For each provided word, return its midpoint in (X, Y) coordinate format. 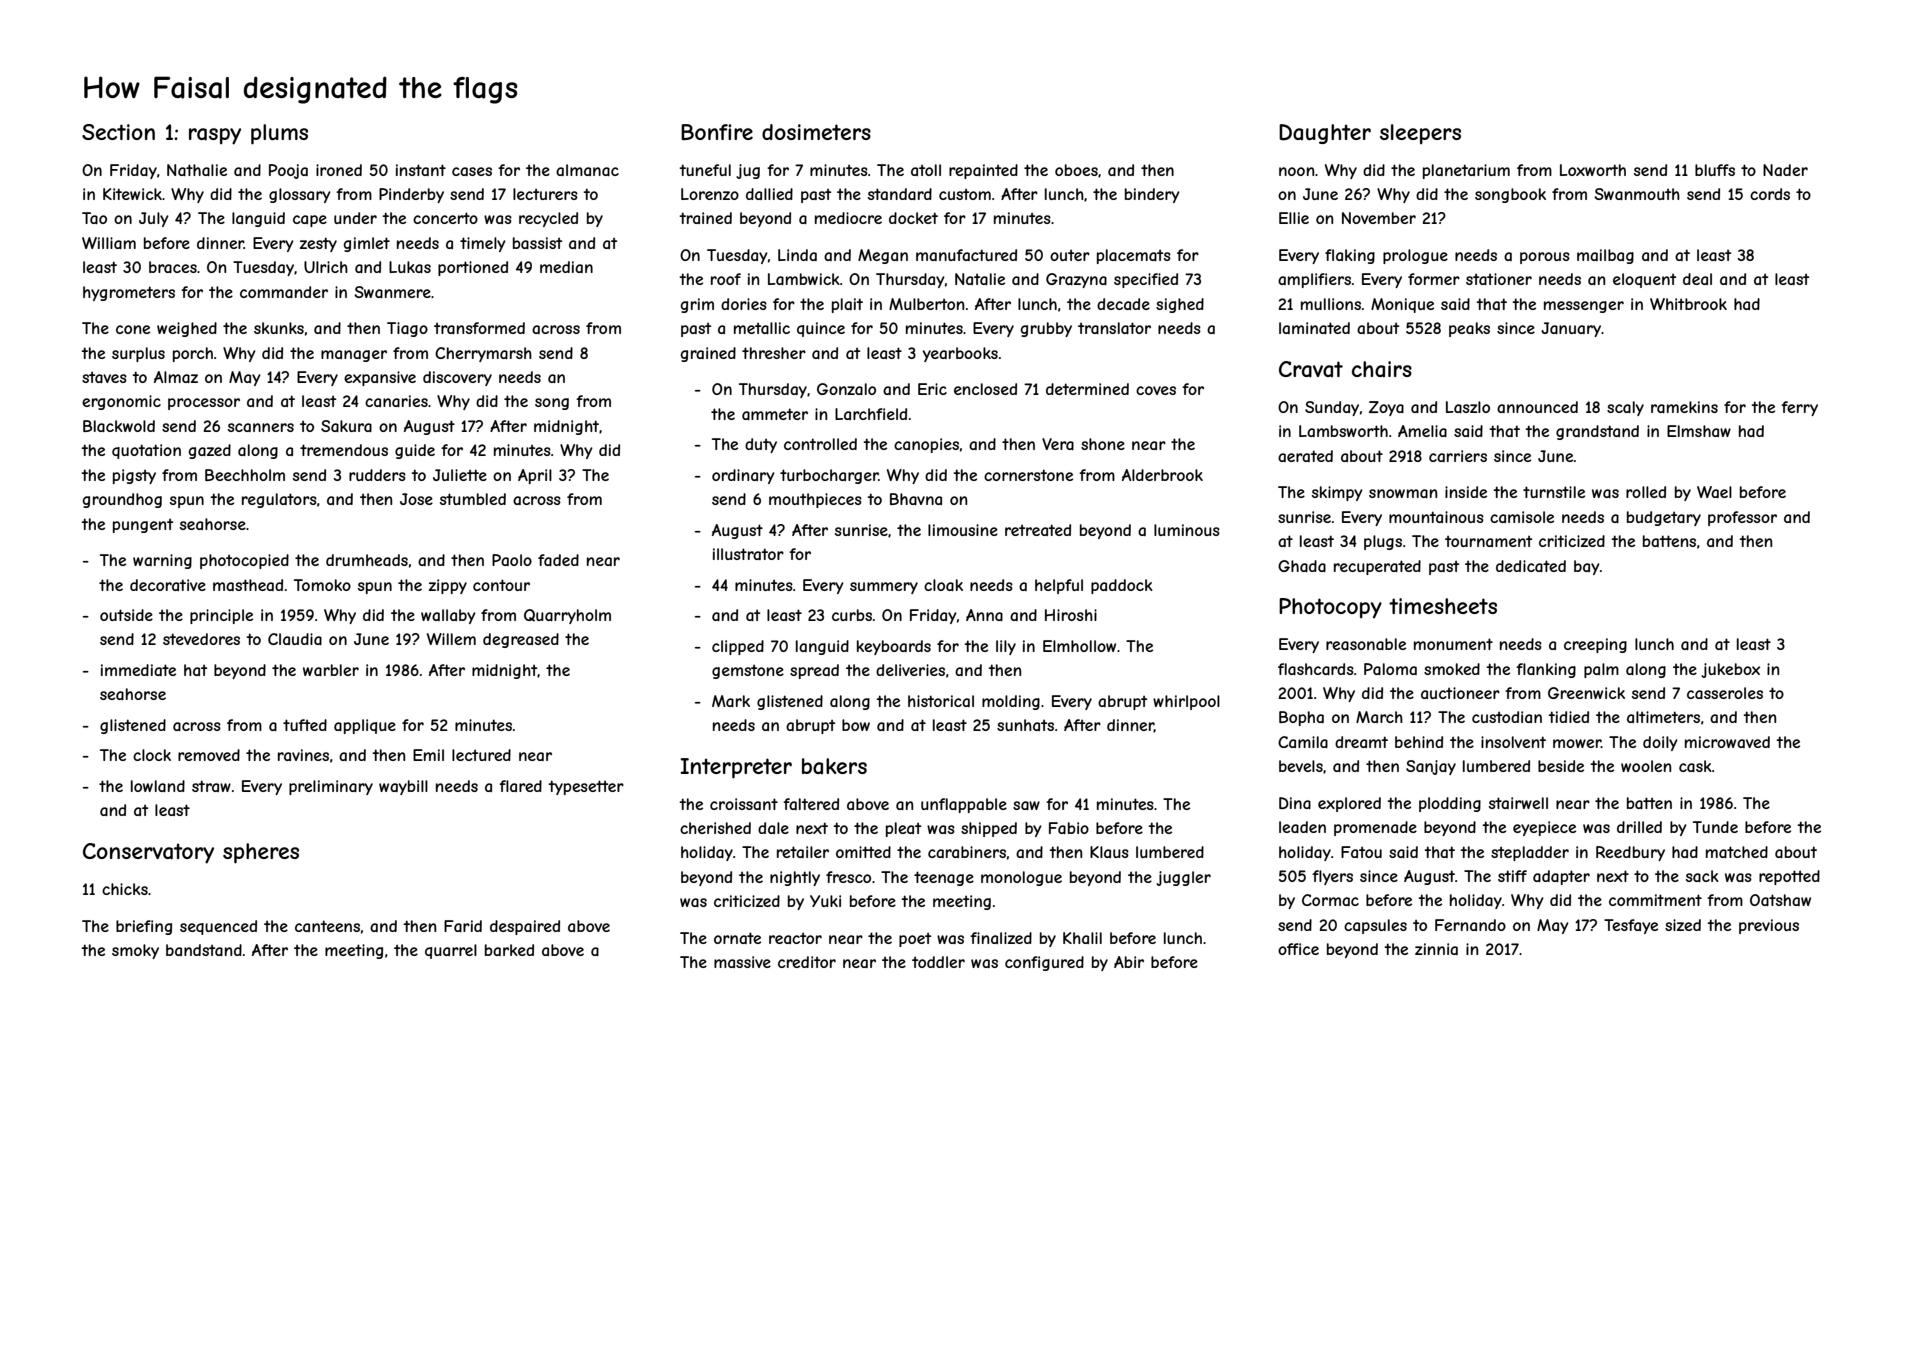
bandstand (204, 950)
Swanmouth (1637, 194)
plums (279, 134)
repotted (1789, 877)
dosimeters (816, 132)
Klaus (1109, 852)
